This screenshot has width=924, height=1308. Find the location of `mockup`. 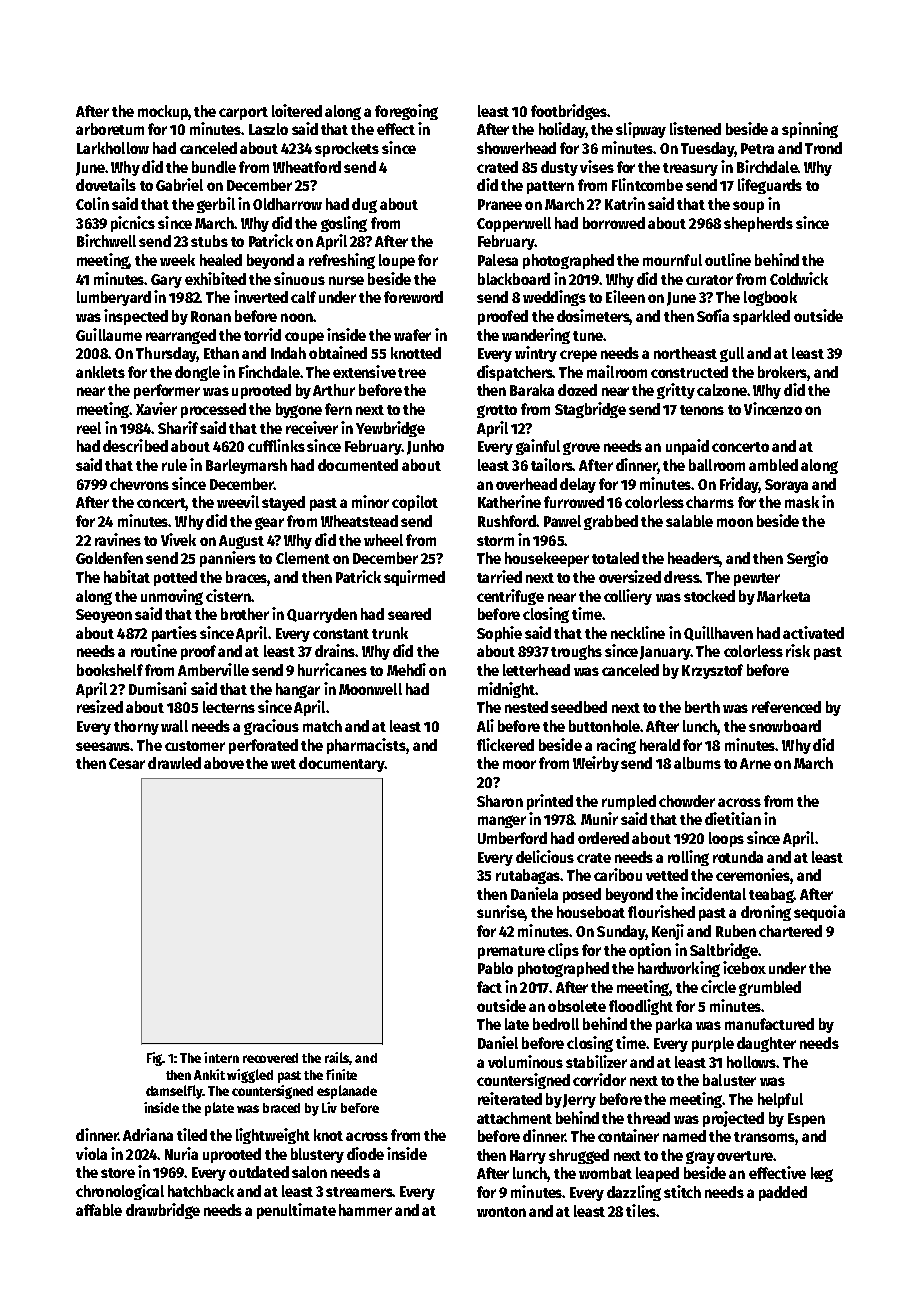

mockup is located at coordinates (163, 112).
